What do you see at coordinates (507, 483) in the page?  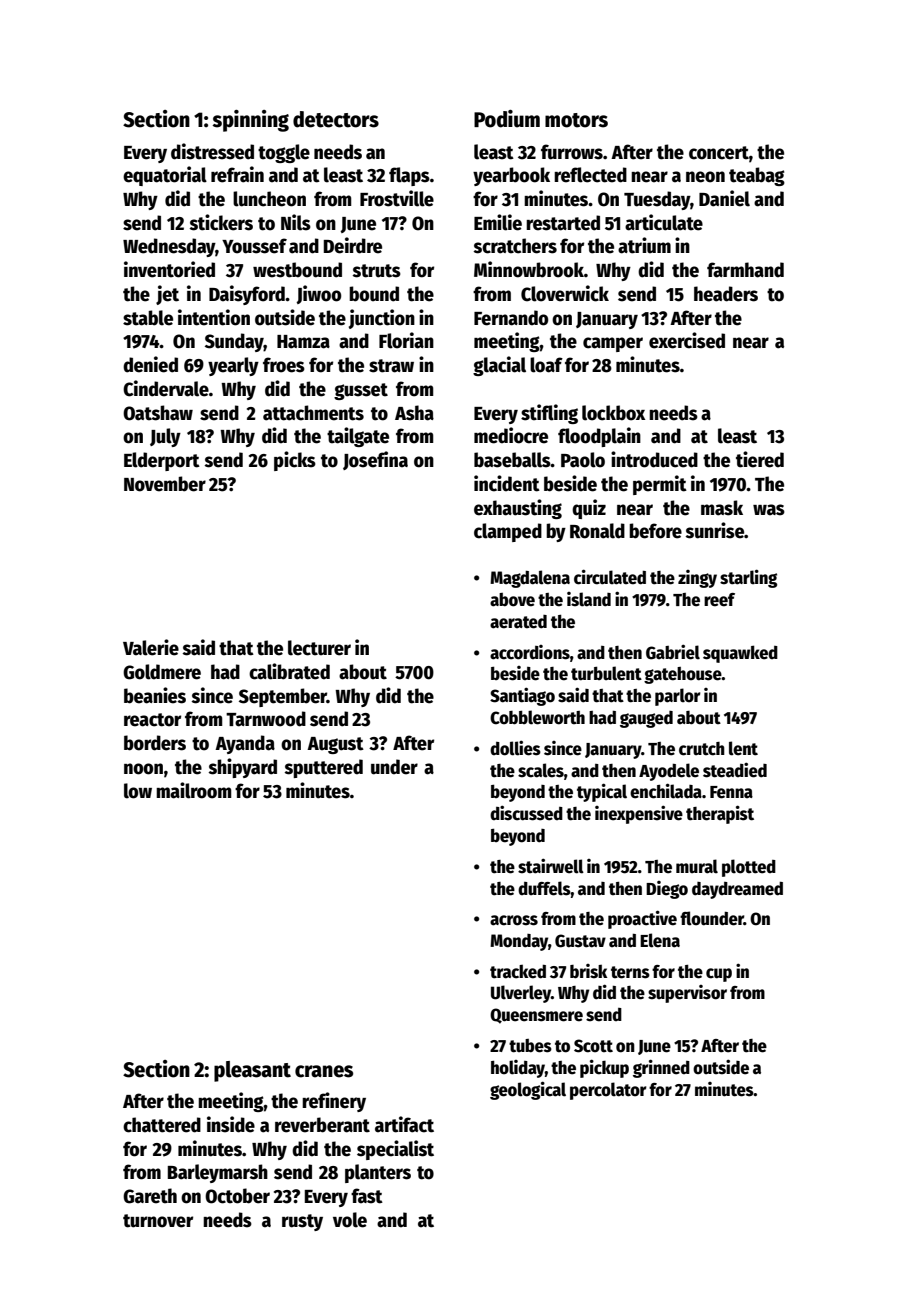 I see `incident` at bounding box center [507, 483].
